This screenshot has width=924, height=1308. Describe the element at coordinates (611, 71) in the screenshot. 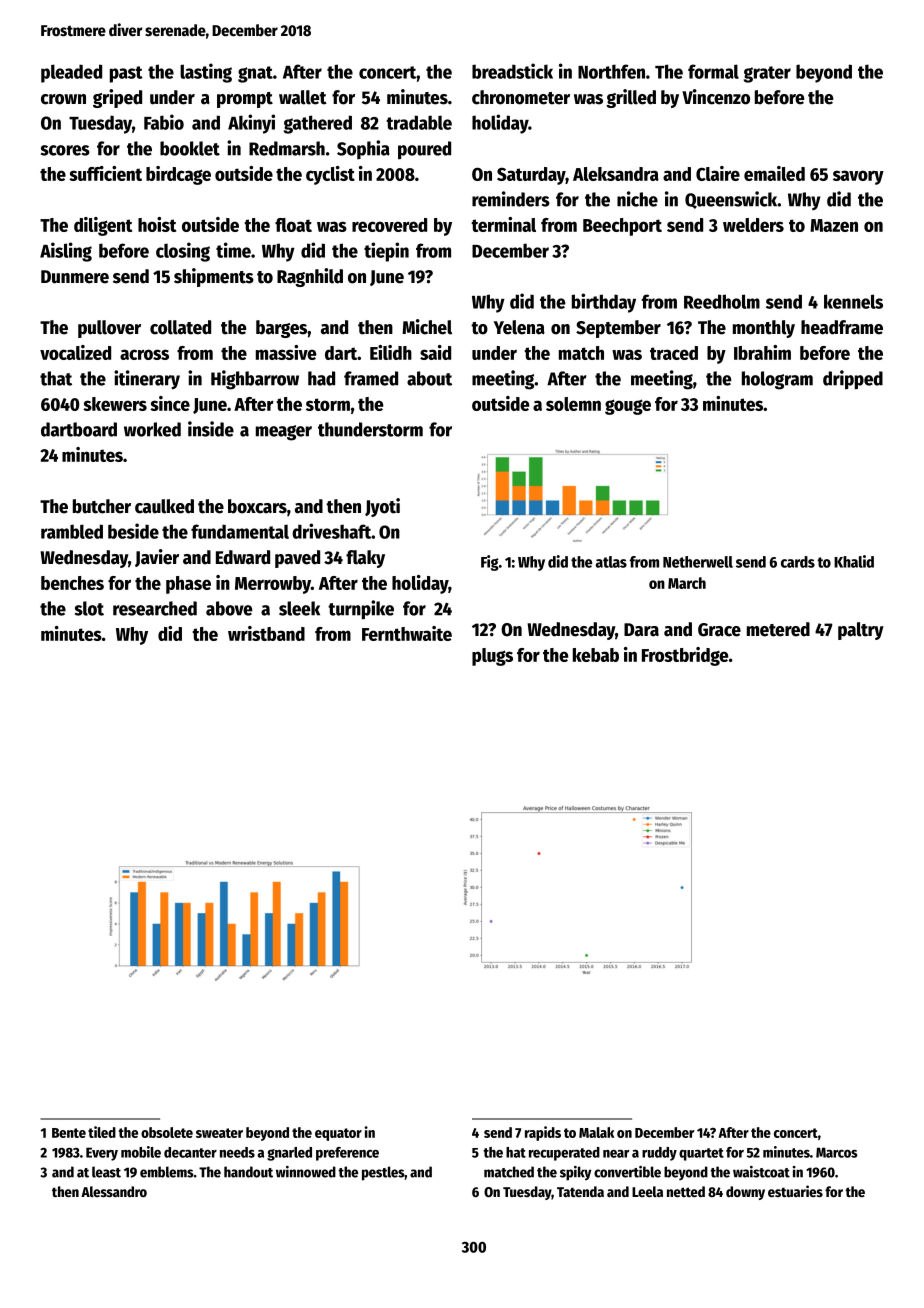

I see `Northfen` at that location.
